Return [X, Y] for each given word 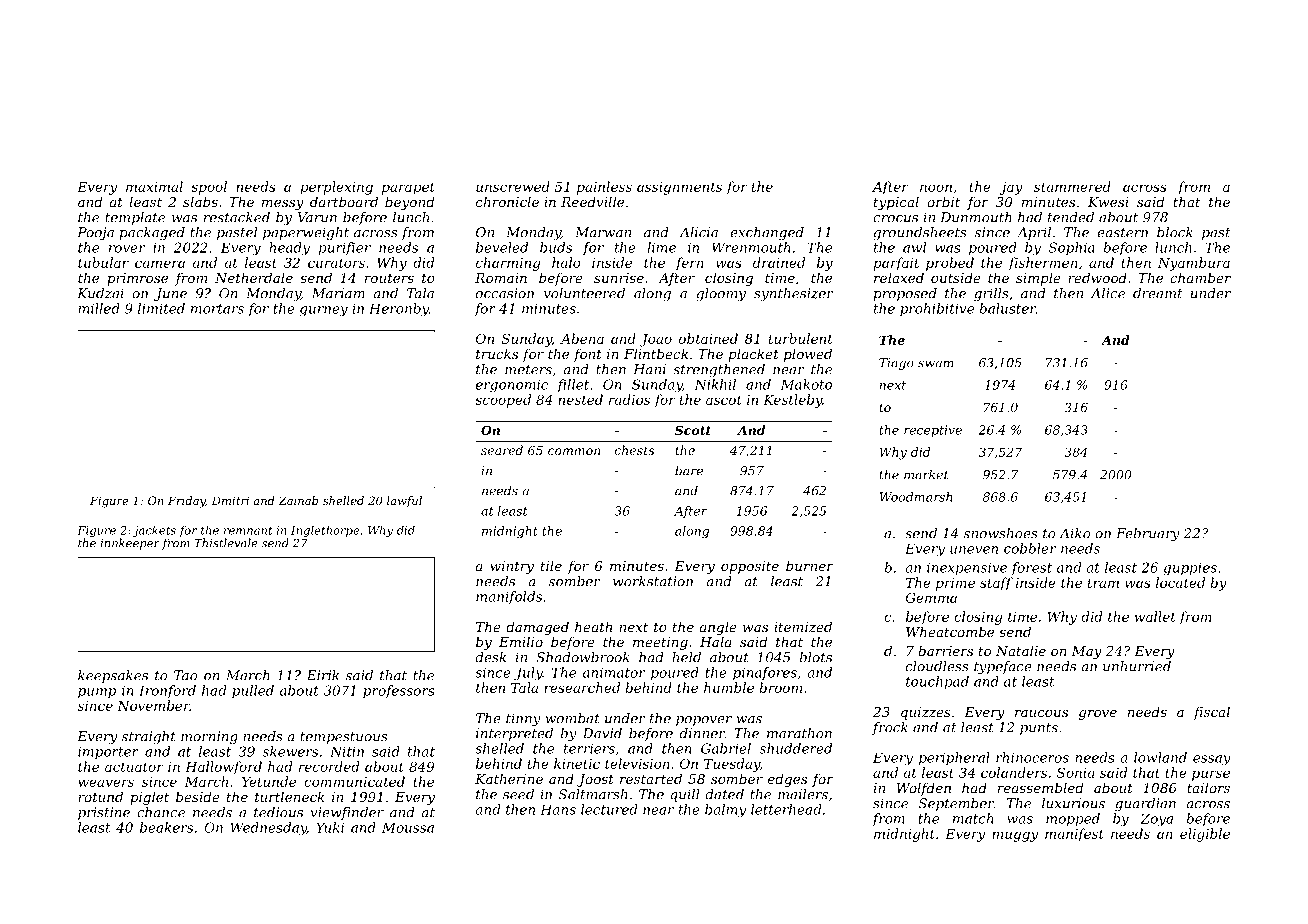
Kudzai [100, 293]
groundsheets [920, 233]
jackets [154, 531]
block [1175, 232]
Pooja [95, 233]
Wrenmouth [751, 247]
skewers [290, 751]
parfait [896, 264]
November [153, 705]
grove [1098, 715]
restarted [651, 778]
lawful [404, 501]
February [1148, 534]
